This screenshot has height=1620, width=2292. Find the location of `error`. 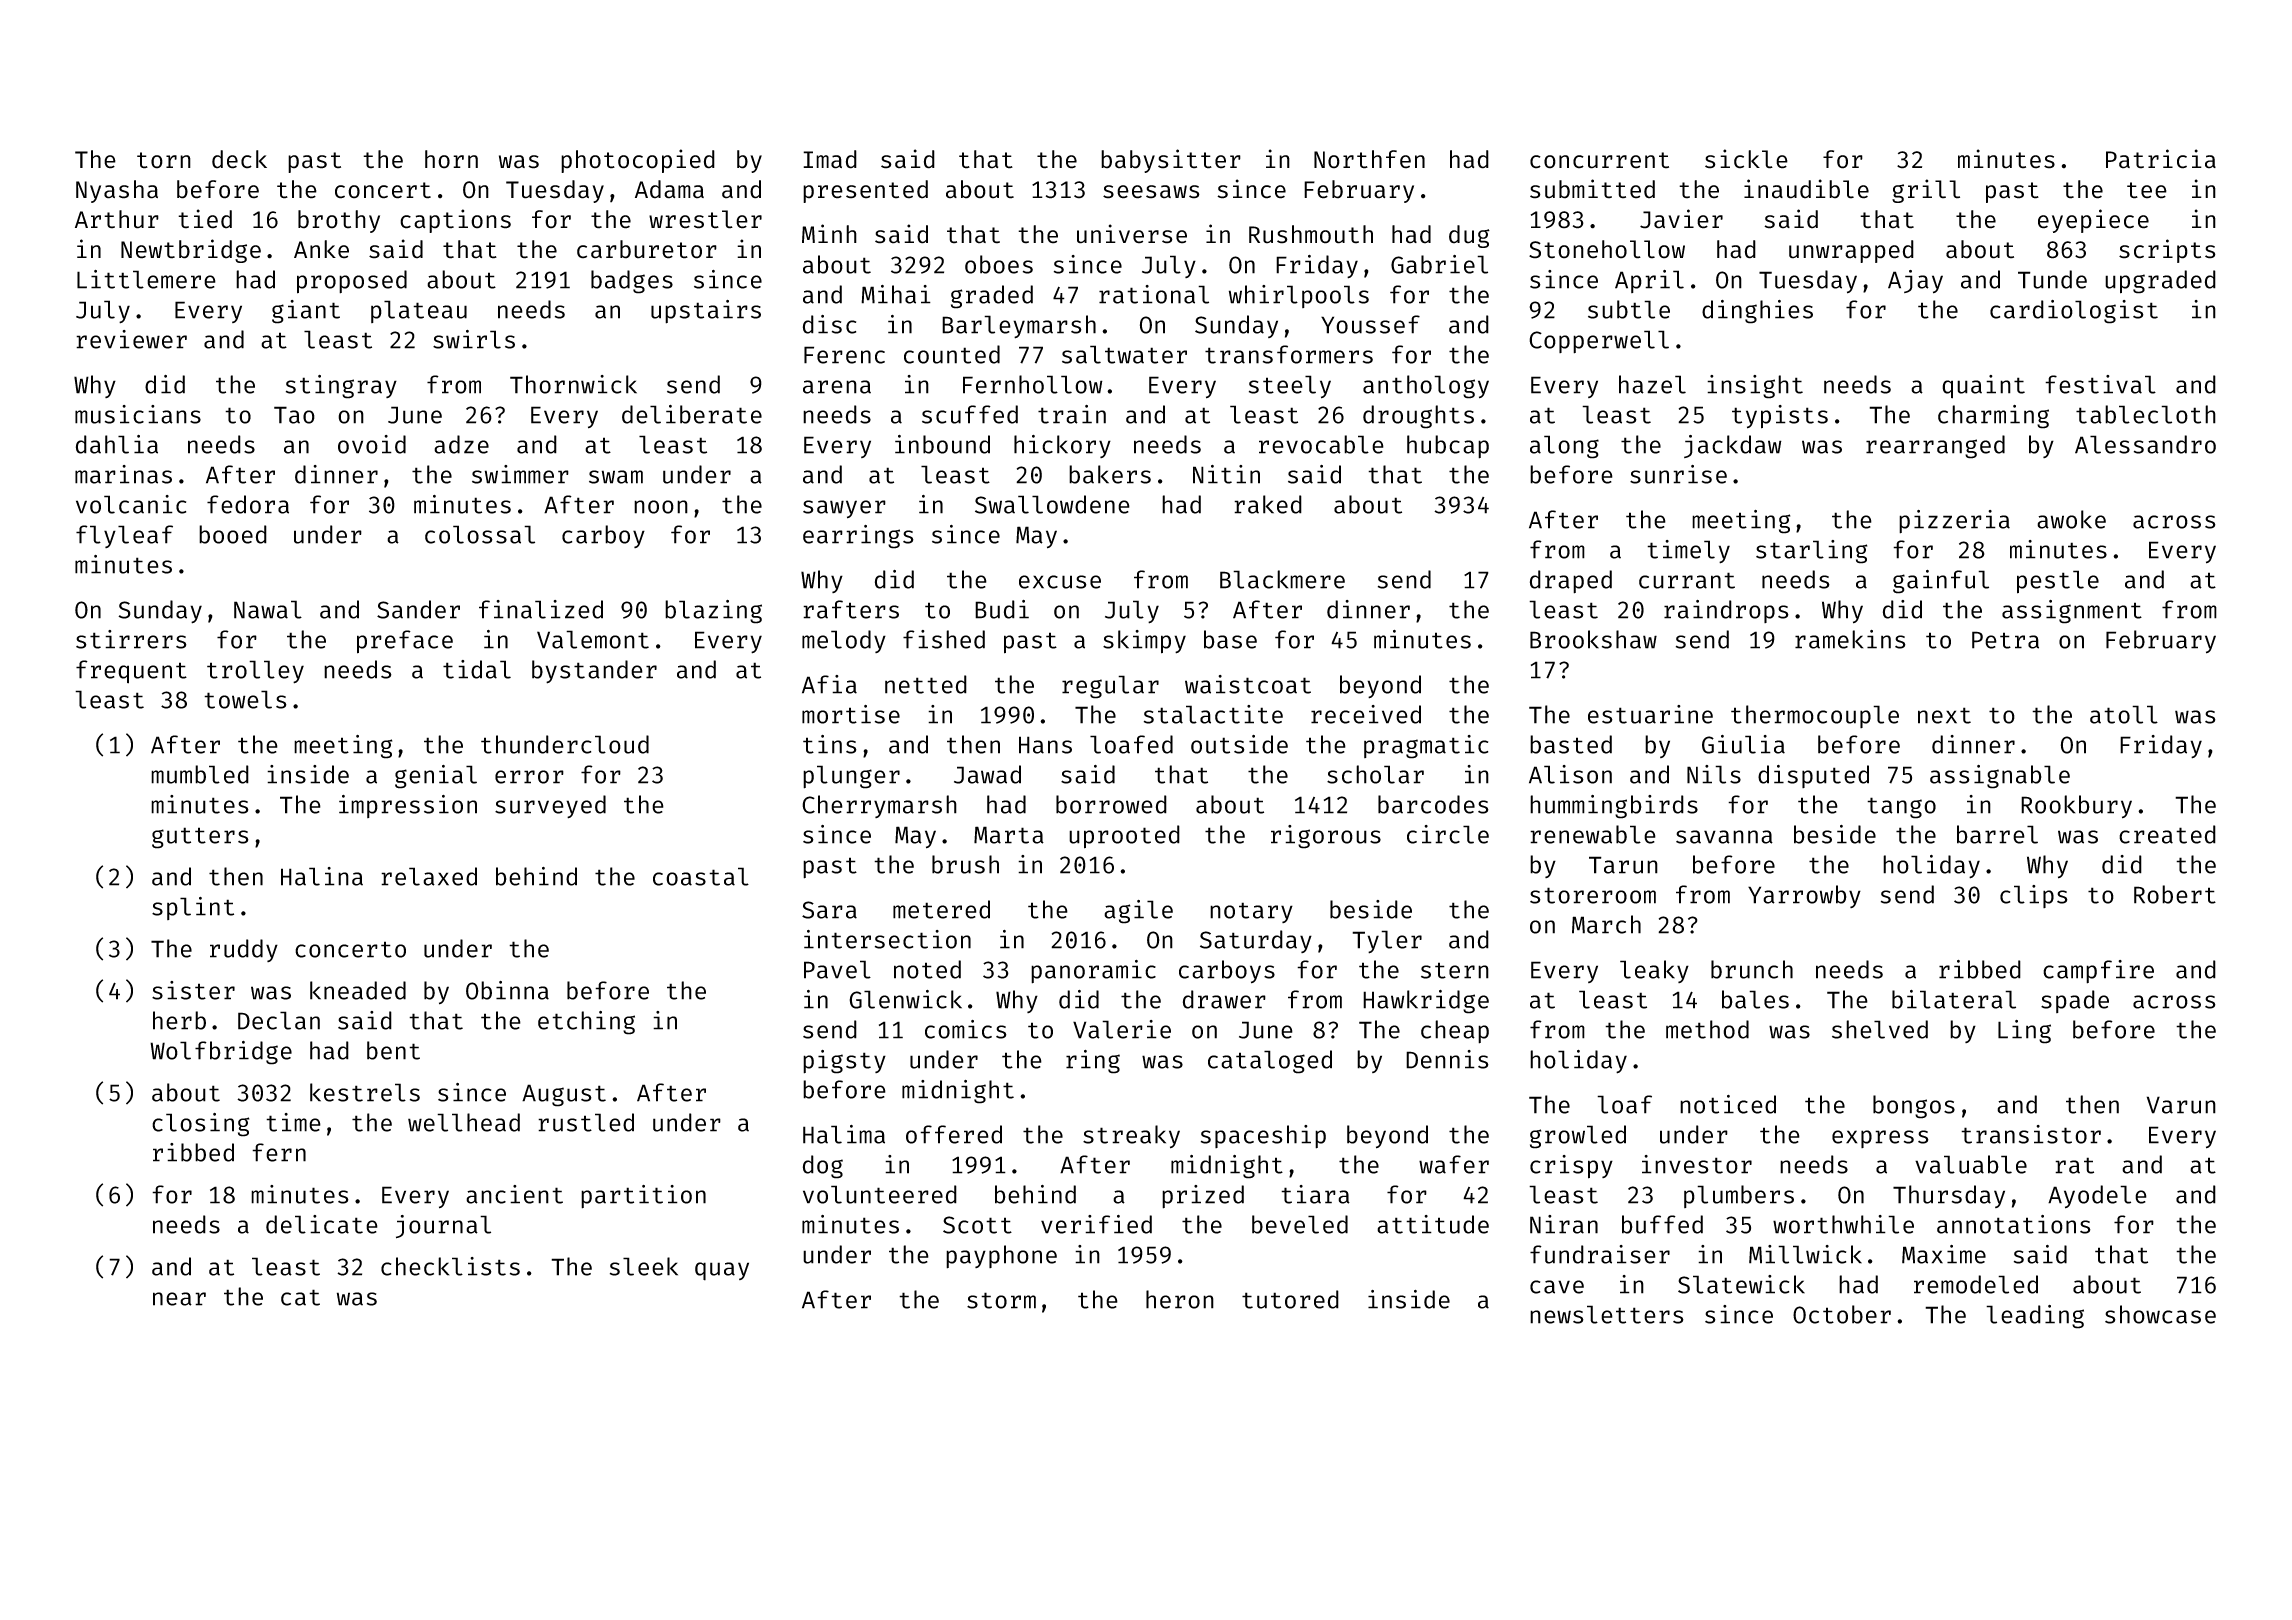

error is located at coordinates (529, 777).
